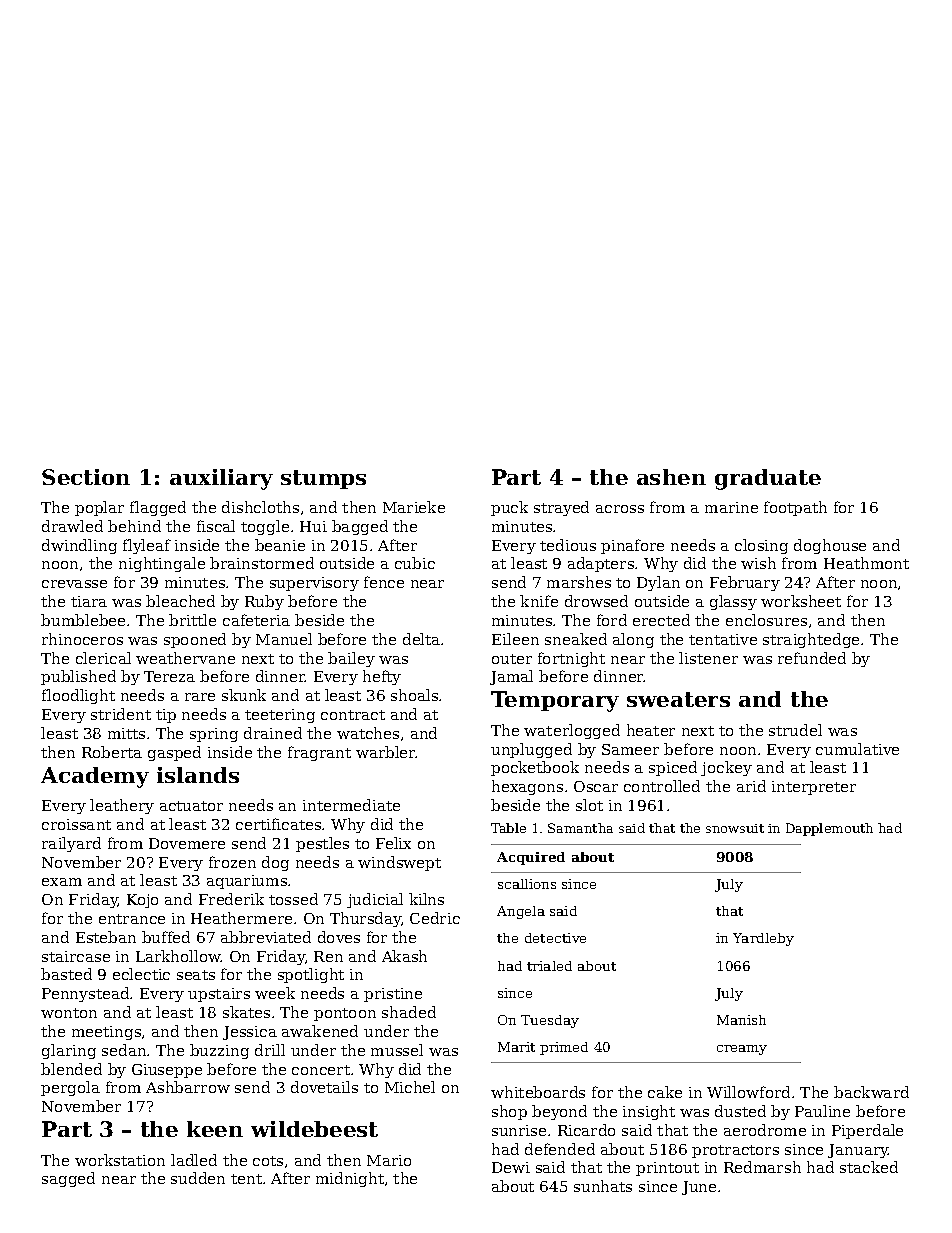  Describe the element at coordinates (509, 508) in the page. I see `puck` at that location.
